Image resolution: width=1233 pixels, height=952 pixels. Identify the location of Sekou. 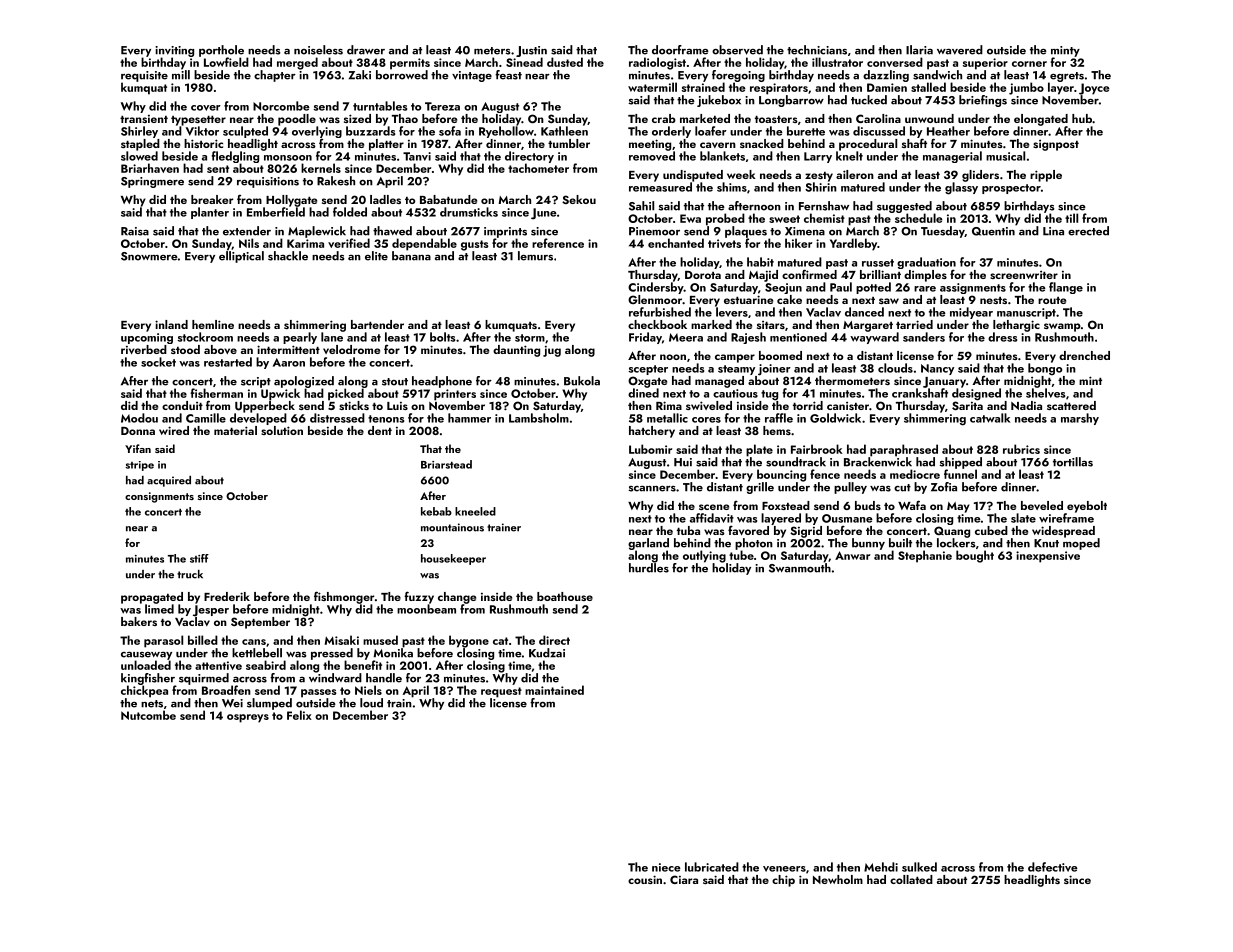
(579, 199).
